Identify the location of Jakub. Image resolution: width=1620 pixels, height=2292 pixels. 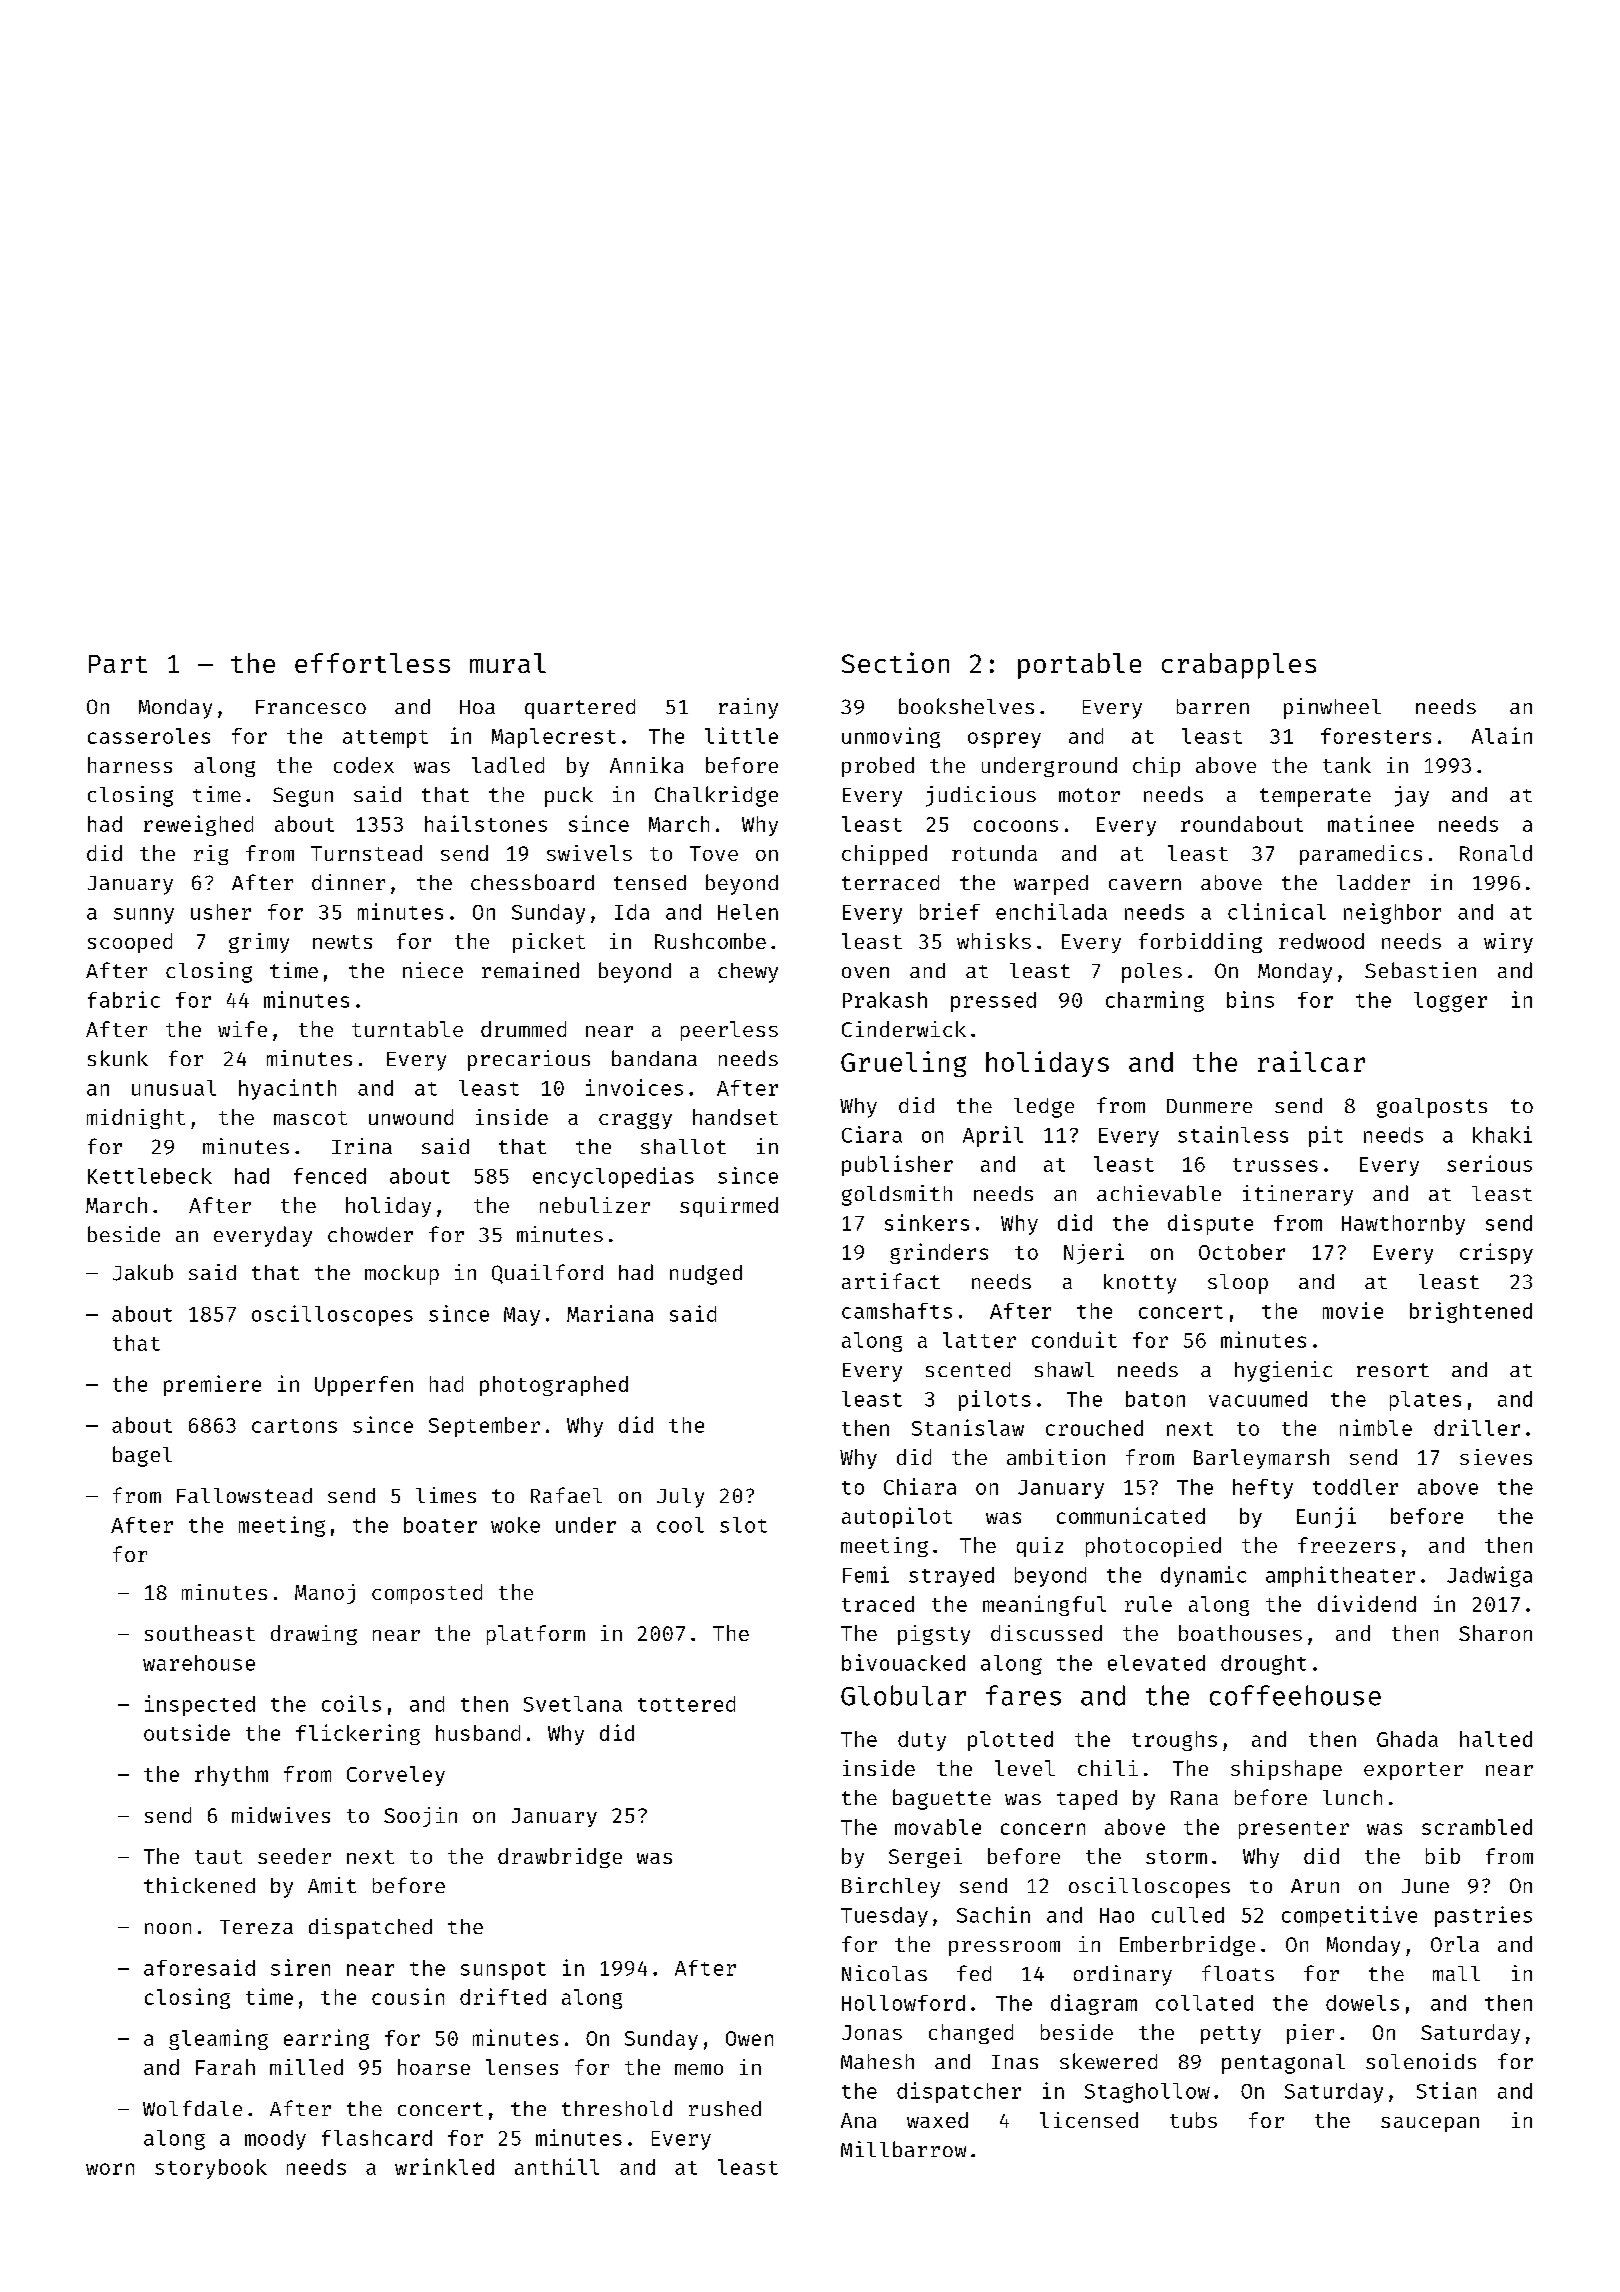
(143, 1272).
